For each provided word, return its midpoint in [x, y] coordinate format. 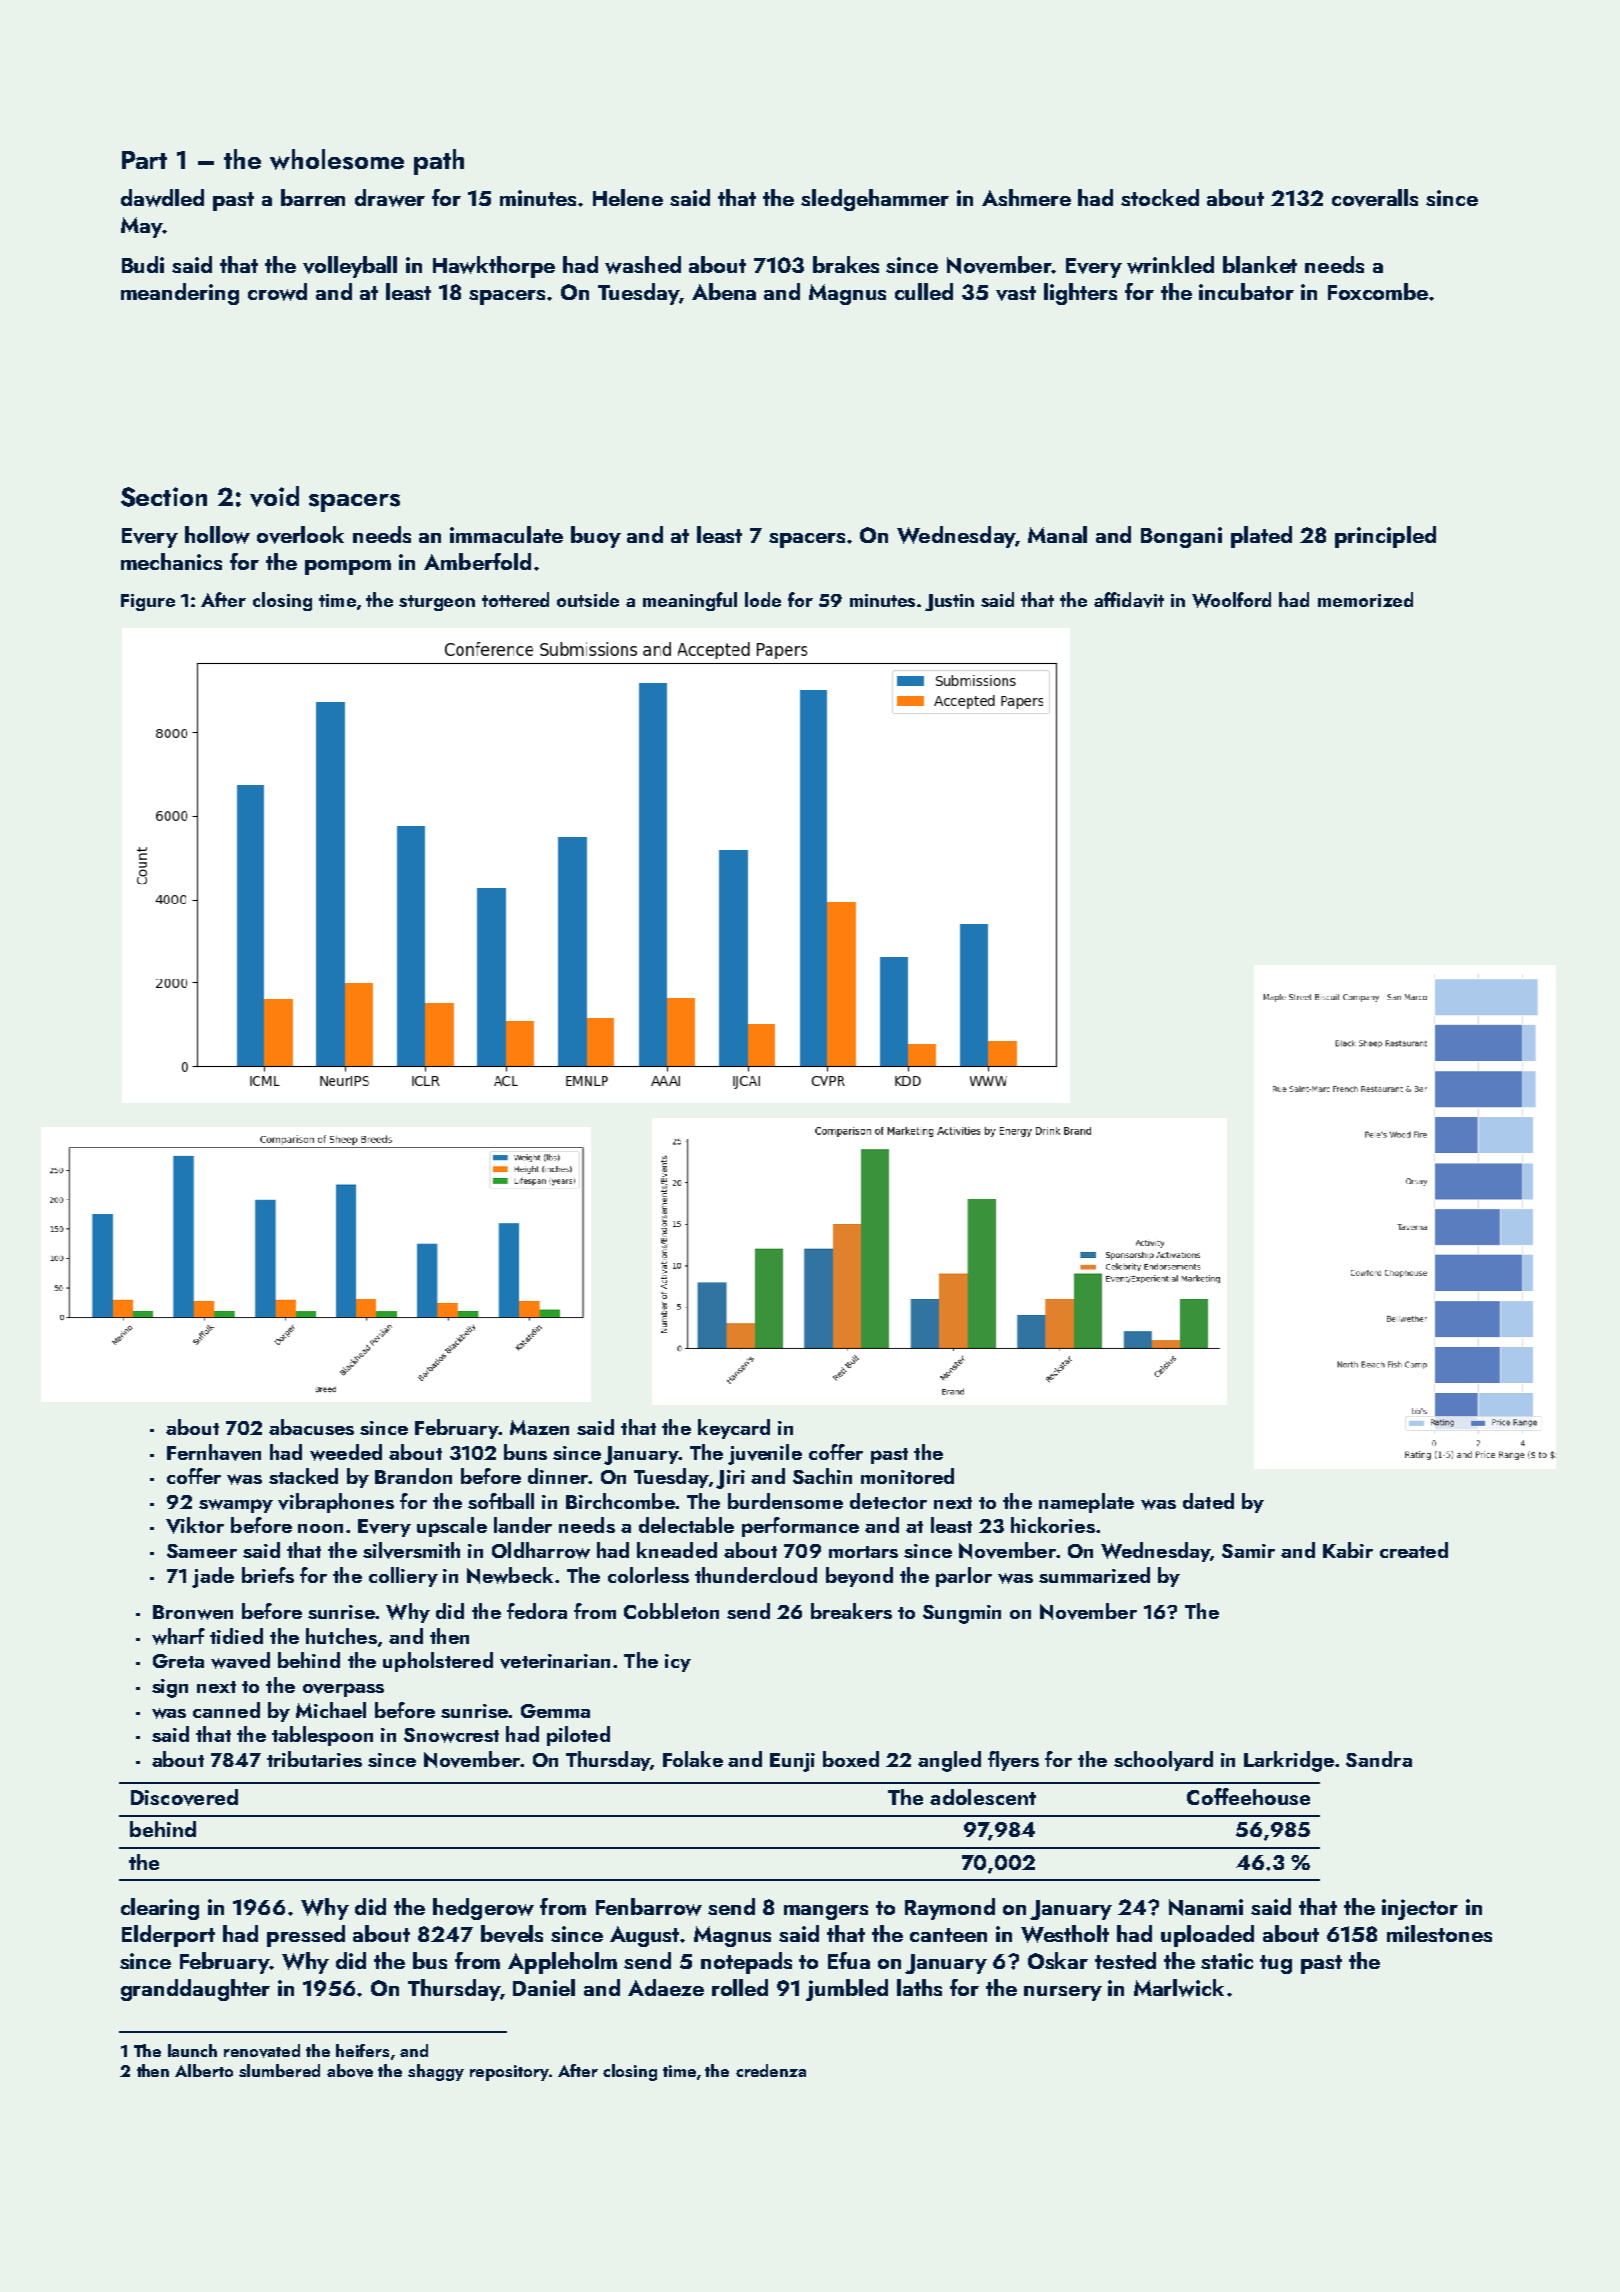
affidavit [1129, 600]
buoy [596, 537]
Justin [949, 602]
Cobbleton [671, 1611]
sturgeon [437, 603]
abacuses [311, 1427]
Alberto [204, 2070]
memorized [1365, 599]
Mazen [539, 1427]
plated [1261, 537]
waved [240, 1660]
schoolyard [1163, 1761]
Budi [143, 264]
